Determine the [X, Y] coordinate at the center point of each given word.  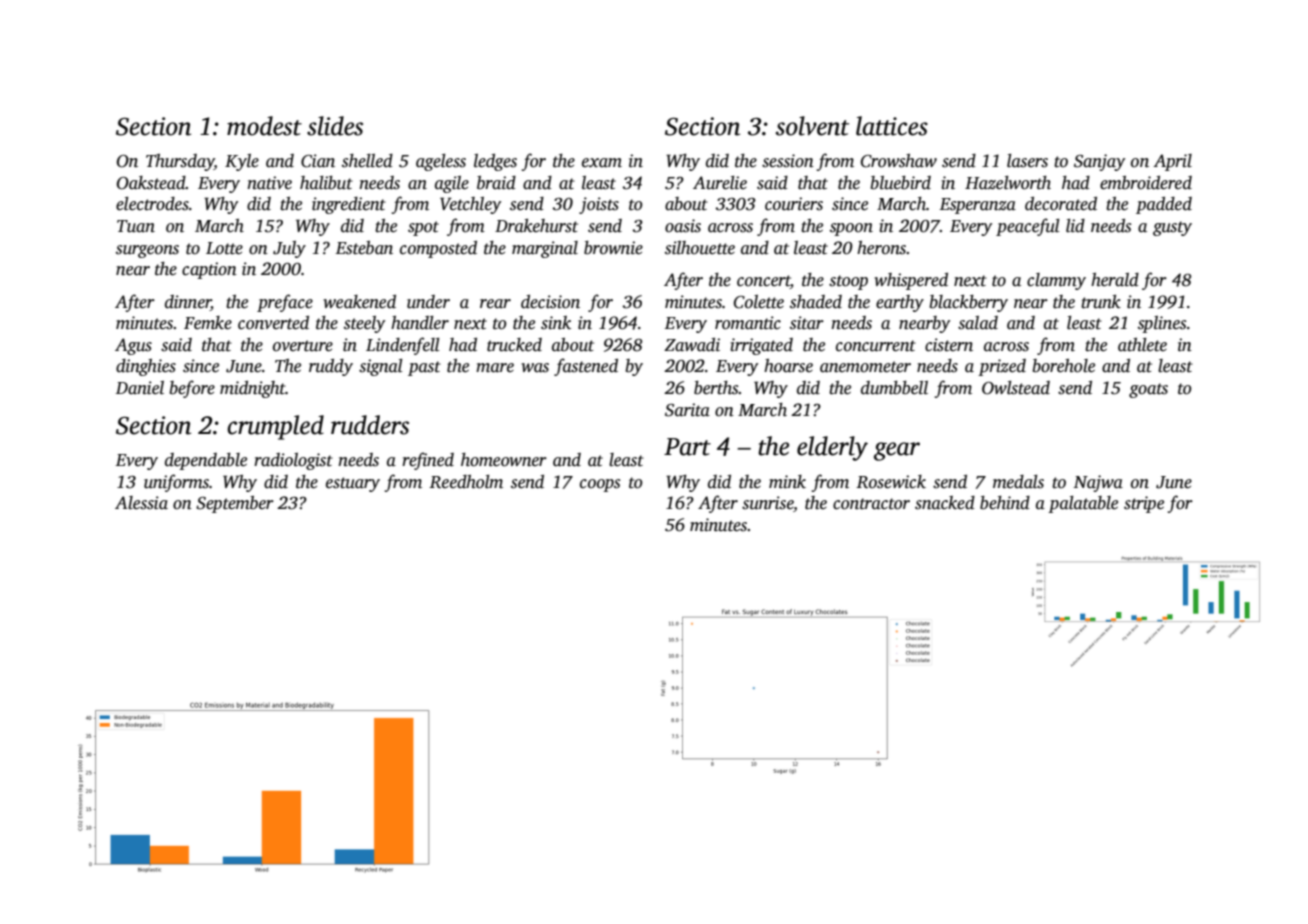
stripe [1144, 504]
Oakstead [151, 183]
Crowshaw [899, 161]
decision [550, 302]
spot [423, 228]
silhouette [700, 248]
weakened [359, 302]
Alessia [141, 503]
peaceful [1028, 227]
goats [1148, 390]
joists [599, 205]
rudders [370, 425]
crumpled [275, 427]
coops [600, 485]
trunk [1101, 302]
